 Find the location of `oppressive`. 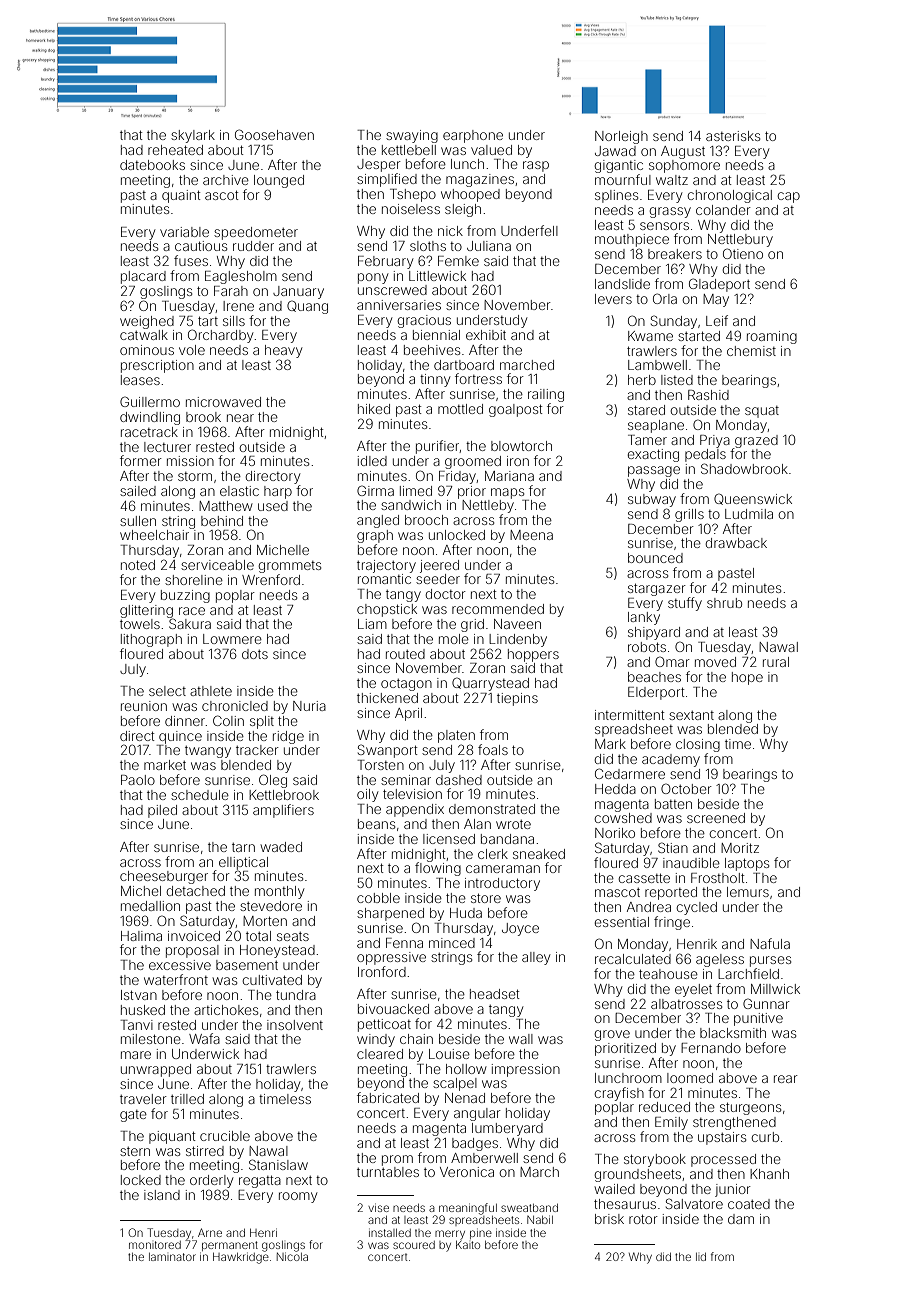

oppressive is located at coordinates (391, 958).
